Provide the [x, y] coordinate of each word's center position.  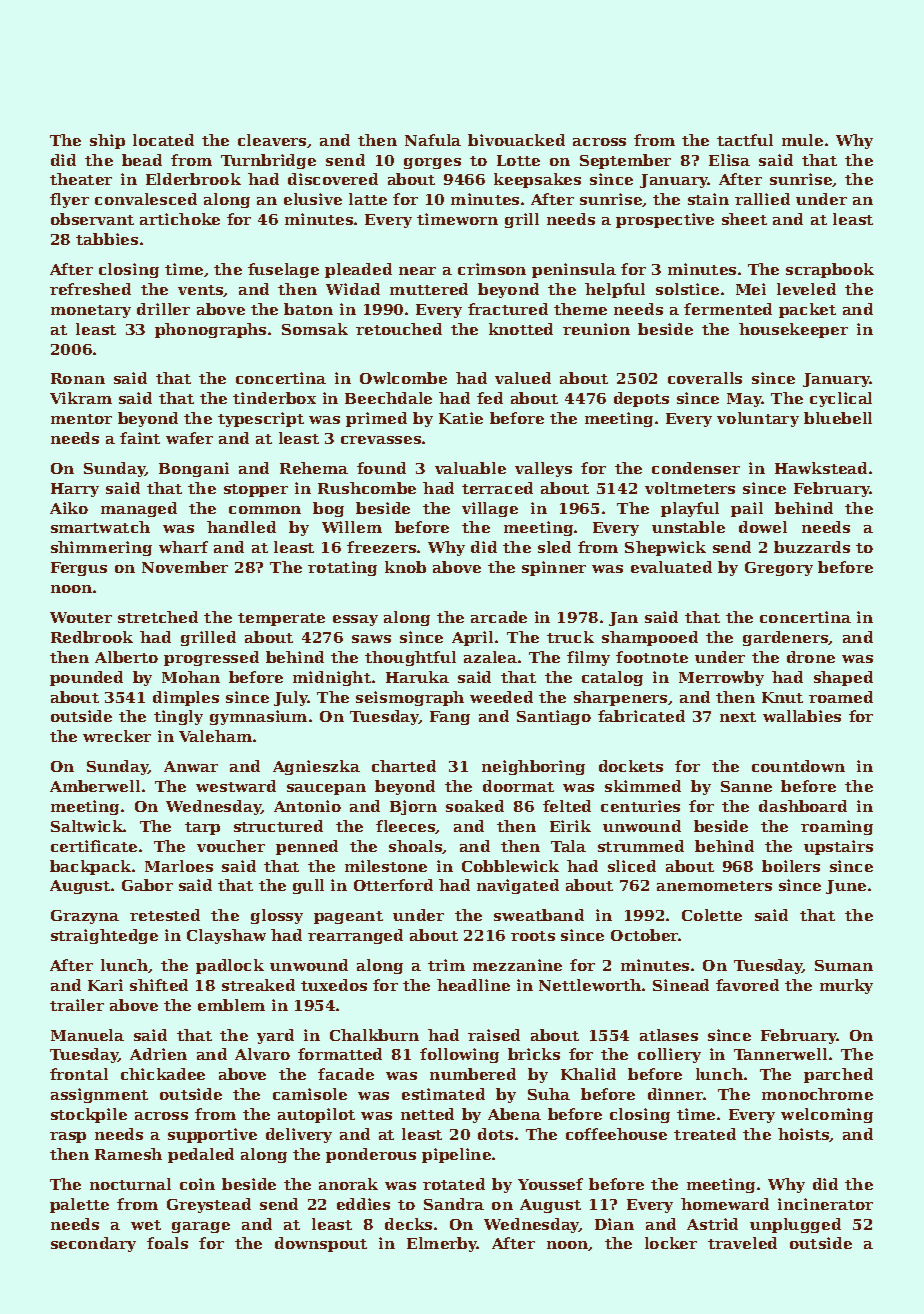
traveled [742, 1243]
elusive [313, 199]
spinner [554, 568]
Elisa [729, 160]
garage [201, 1227]
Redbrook [92, 637]
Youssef [550, 1184]
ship [107, 141]
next [738, 717]
